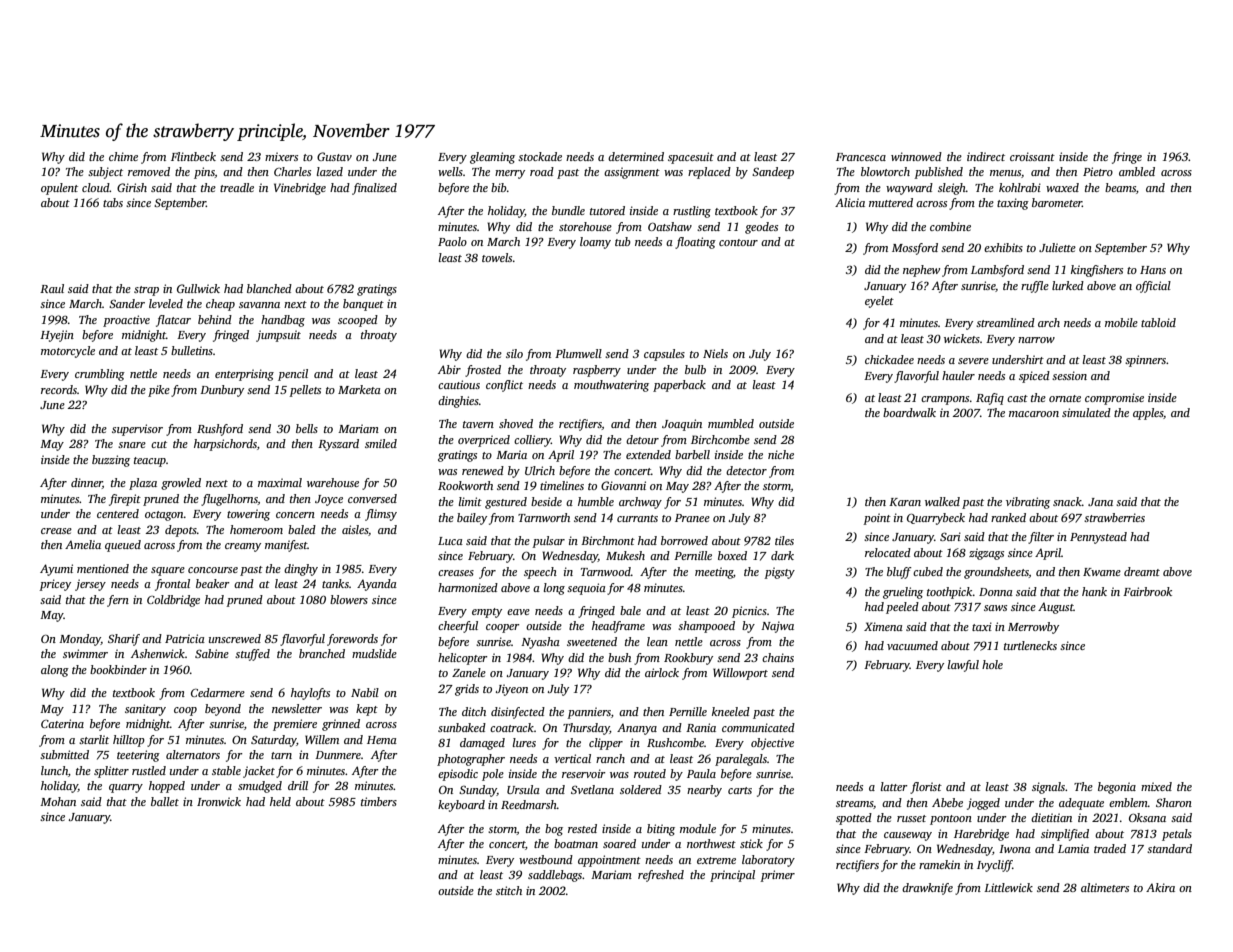 The image size is (1233, 952). I want to click on Pranee, so click(692, 518).
